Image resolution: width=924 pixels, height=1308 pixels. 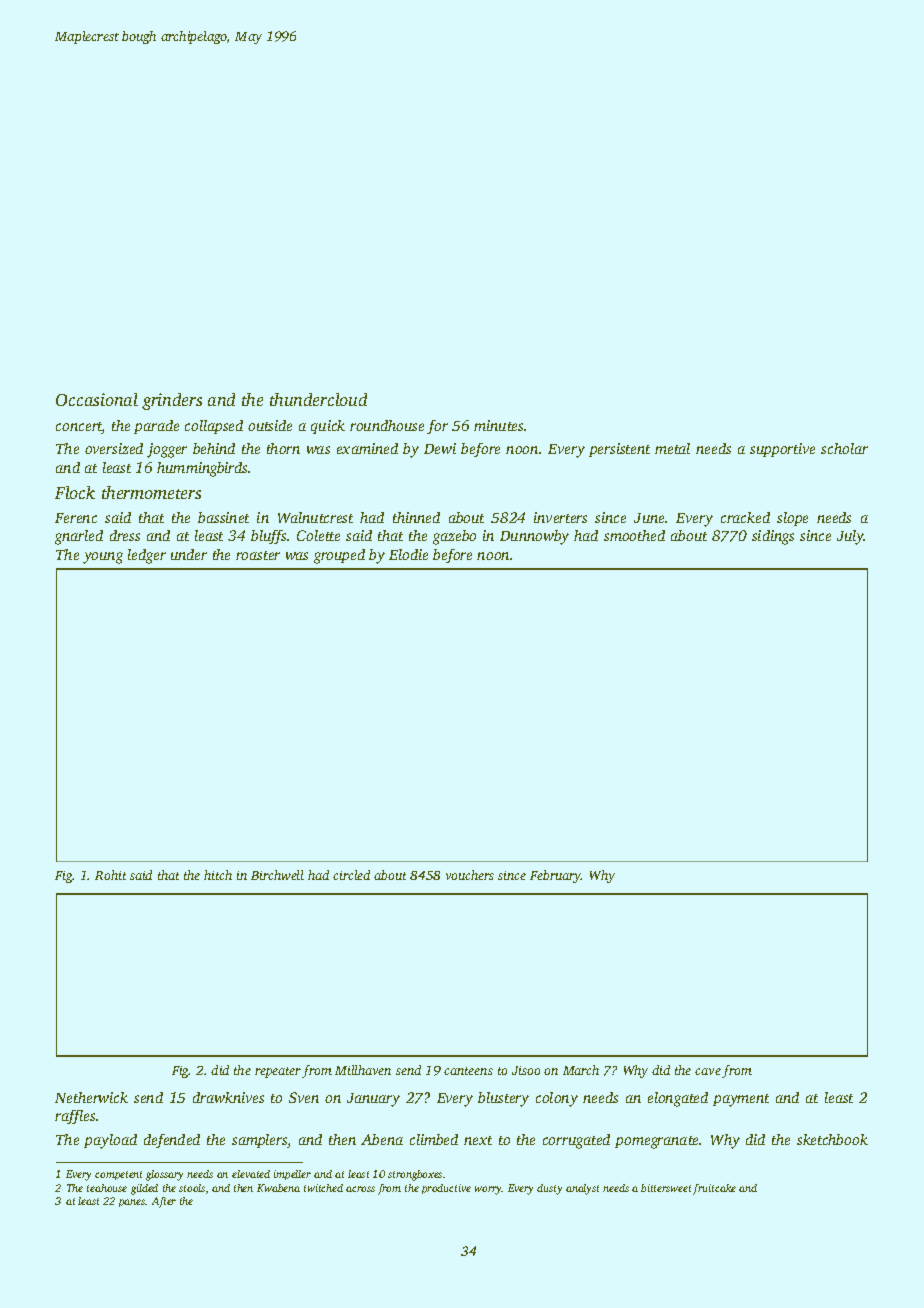 What do you see at coordinates (79, 428) in the image?
I see `concert` at bounding box center [79, 428].
